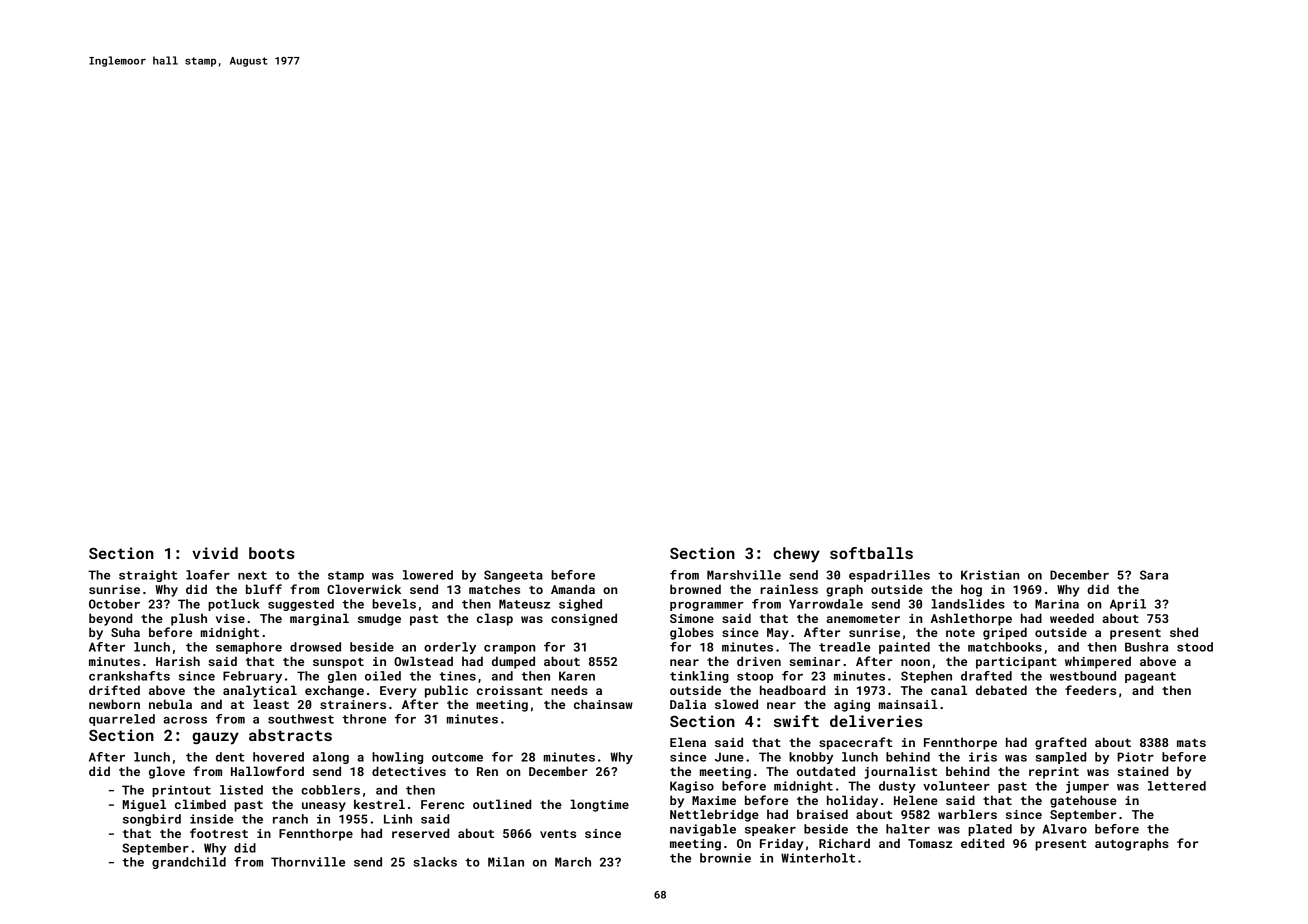 Image resolution: width=1308 pixels, height=924 pixels. What do you see at coordinates (215, 553) in the screenshot?
I see `vivid` at bounding box center [215, 553].
